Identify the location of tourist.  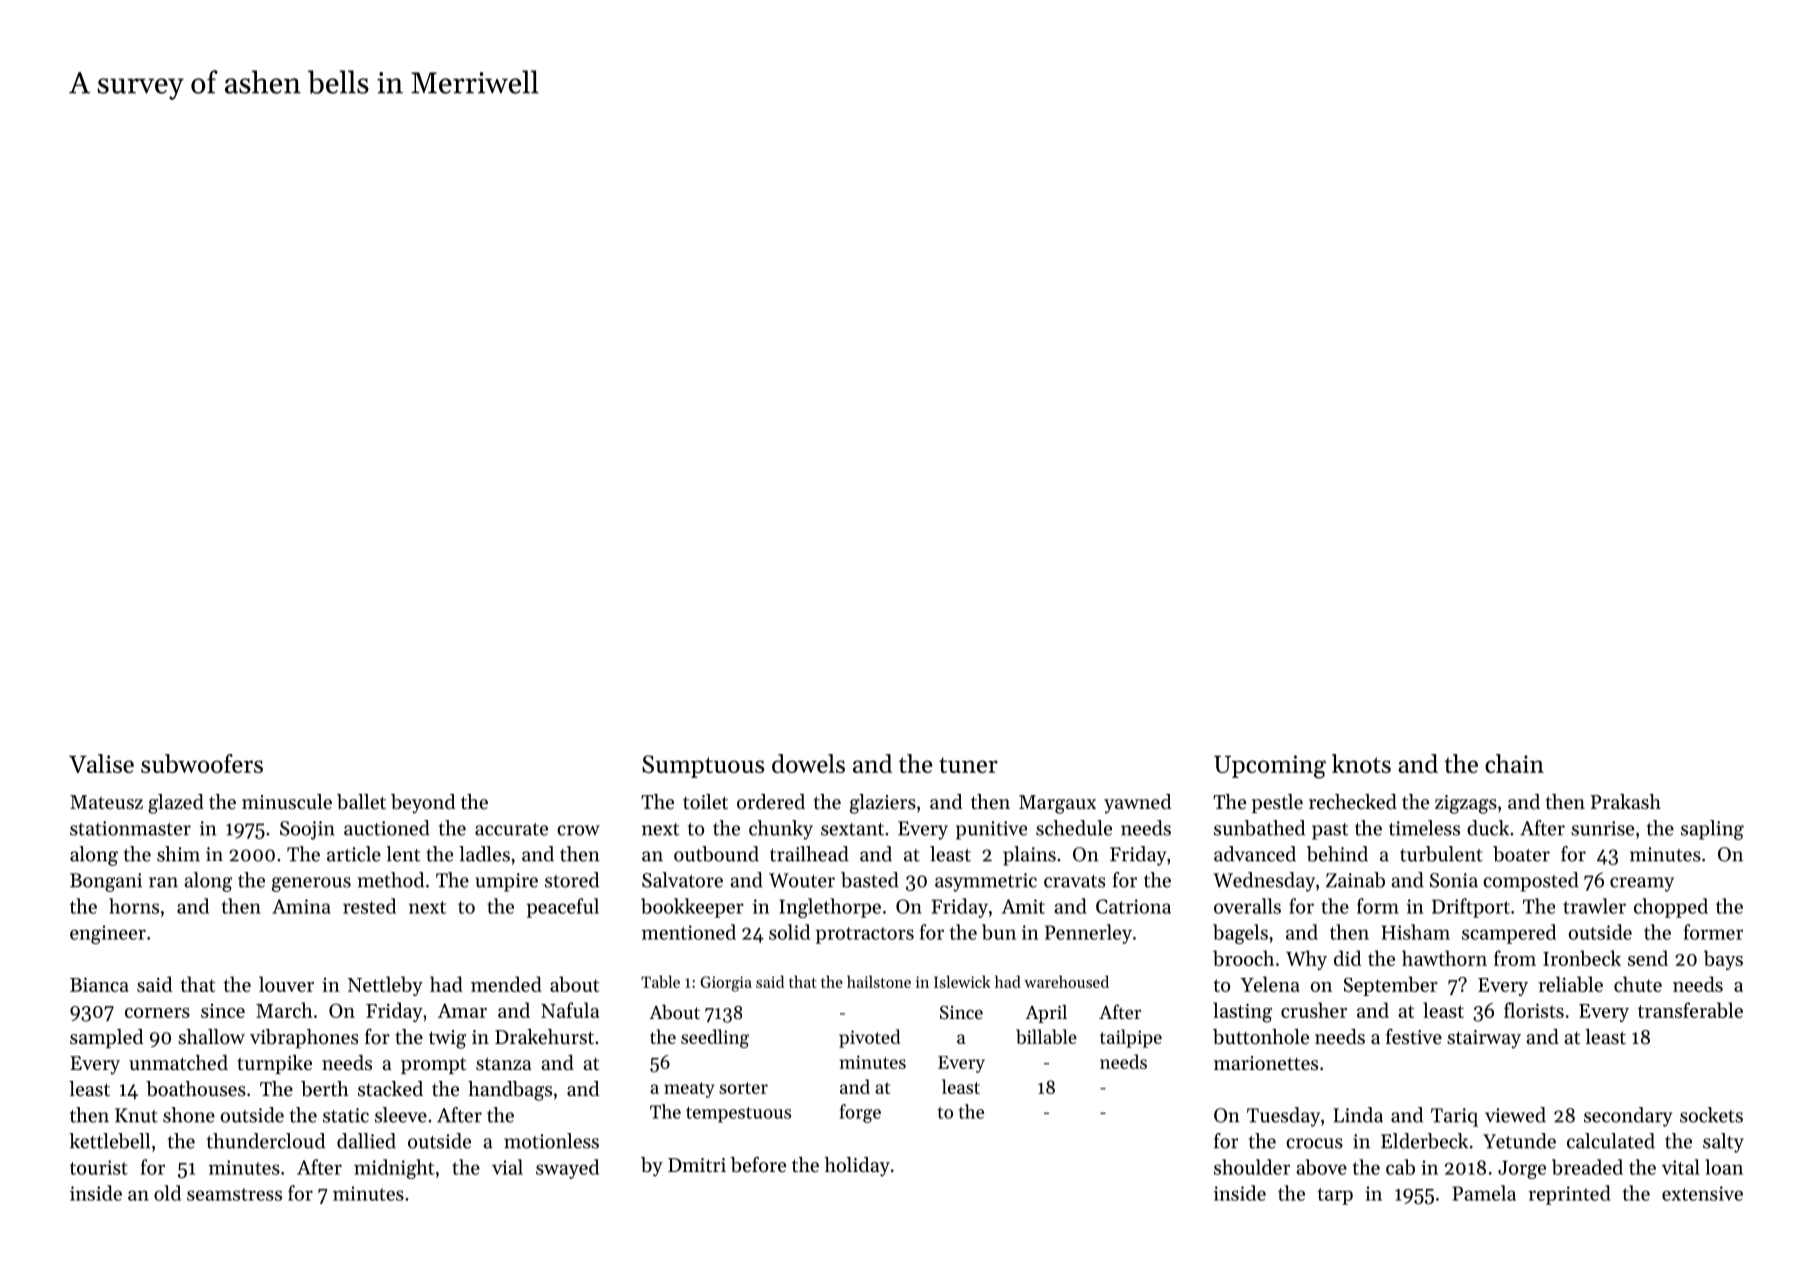
(99, 1167).
